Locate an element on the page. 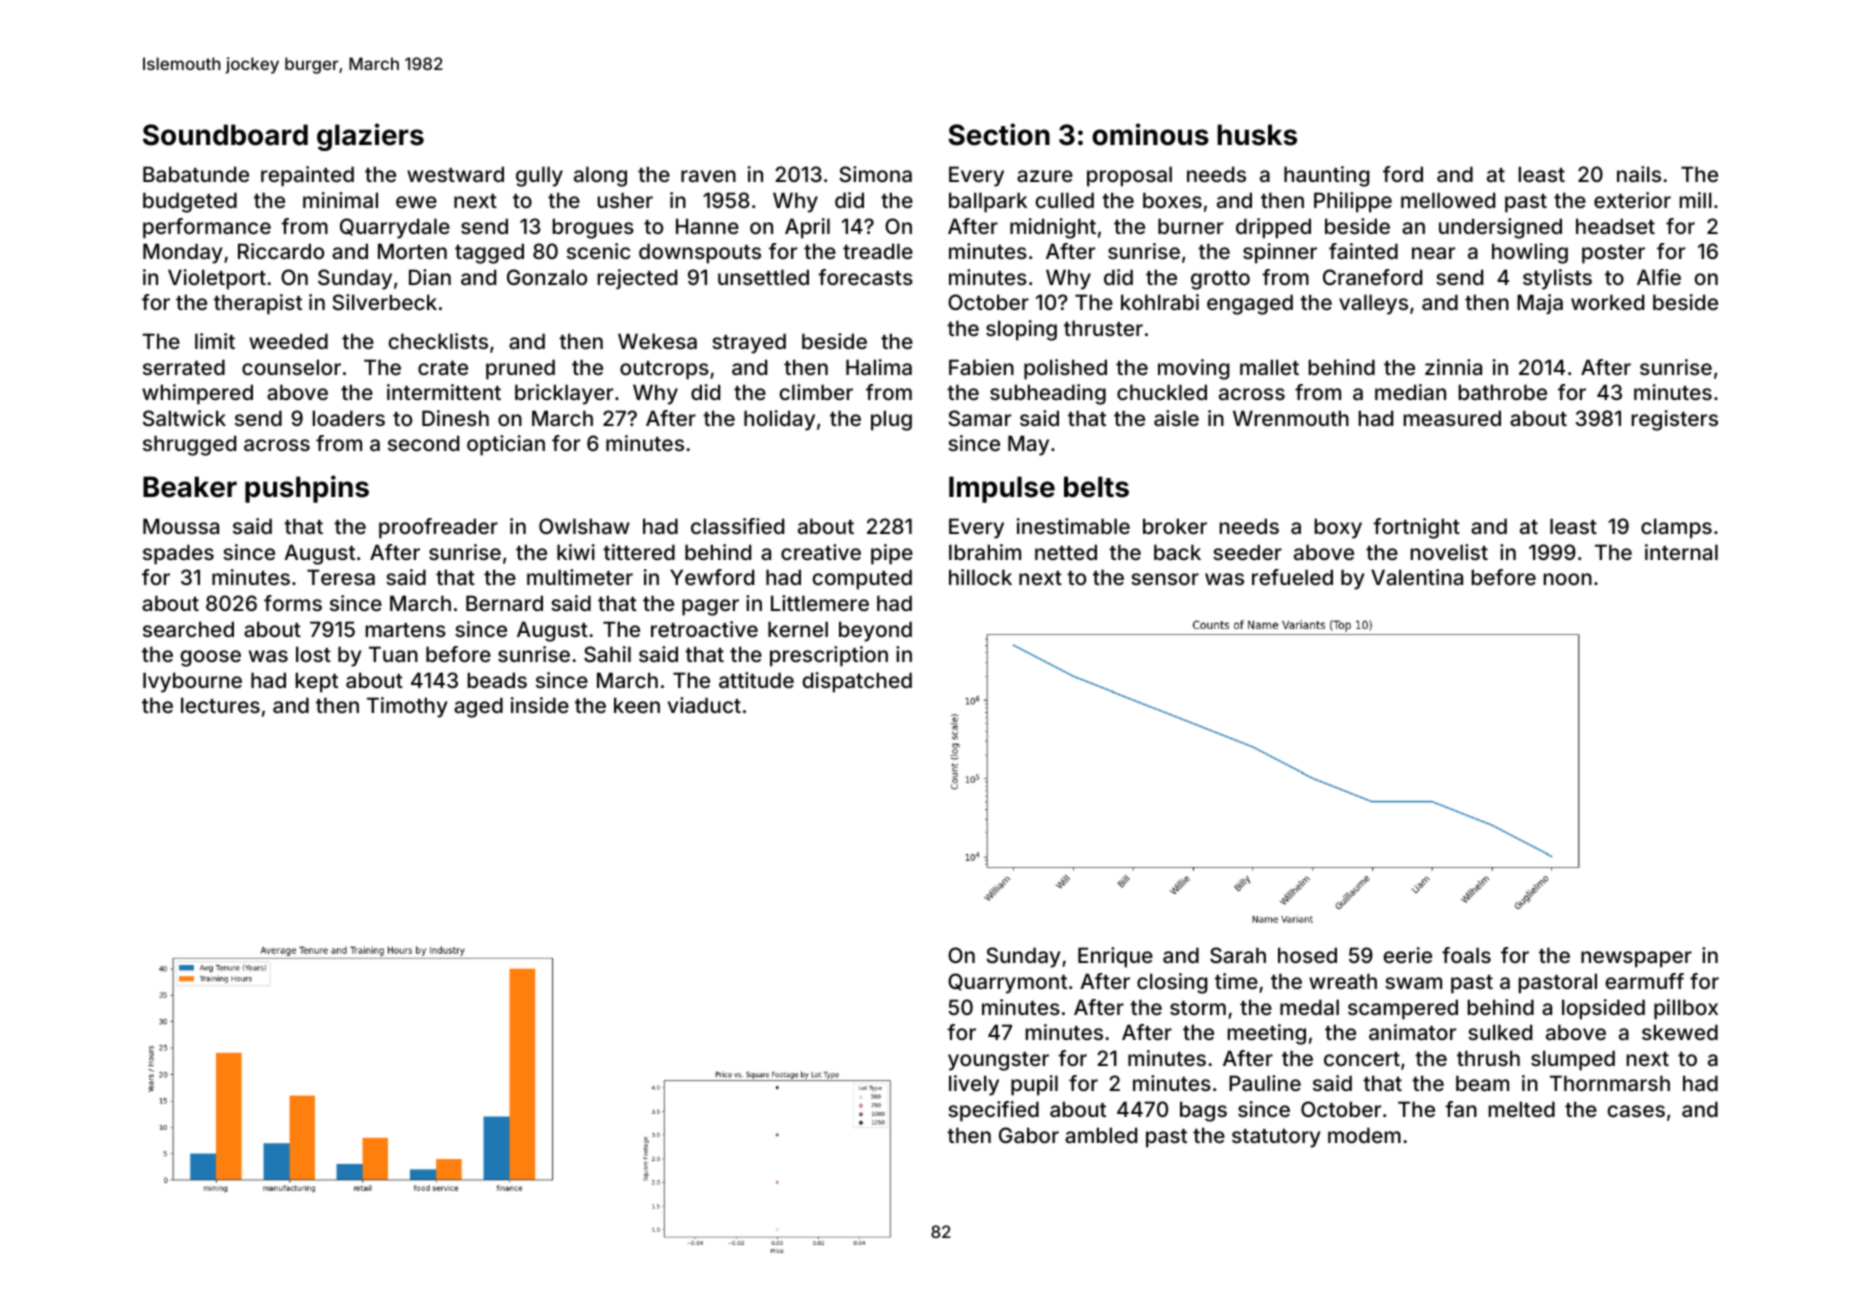 This document has width=1861, height=1316. midnight is located at coordinates (1053, 228).
